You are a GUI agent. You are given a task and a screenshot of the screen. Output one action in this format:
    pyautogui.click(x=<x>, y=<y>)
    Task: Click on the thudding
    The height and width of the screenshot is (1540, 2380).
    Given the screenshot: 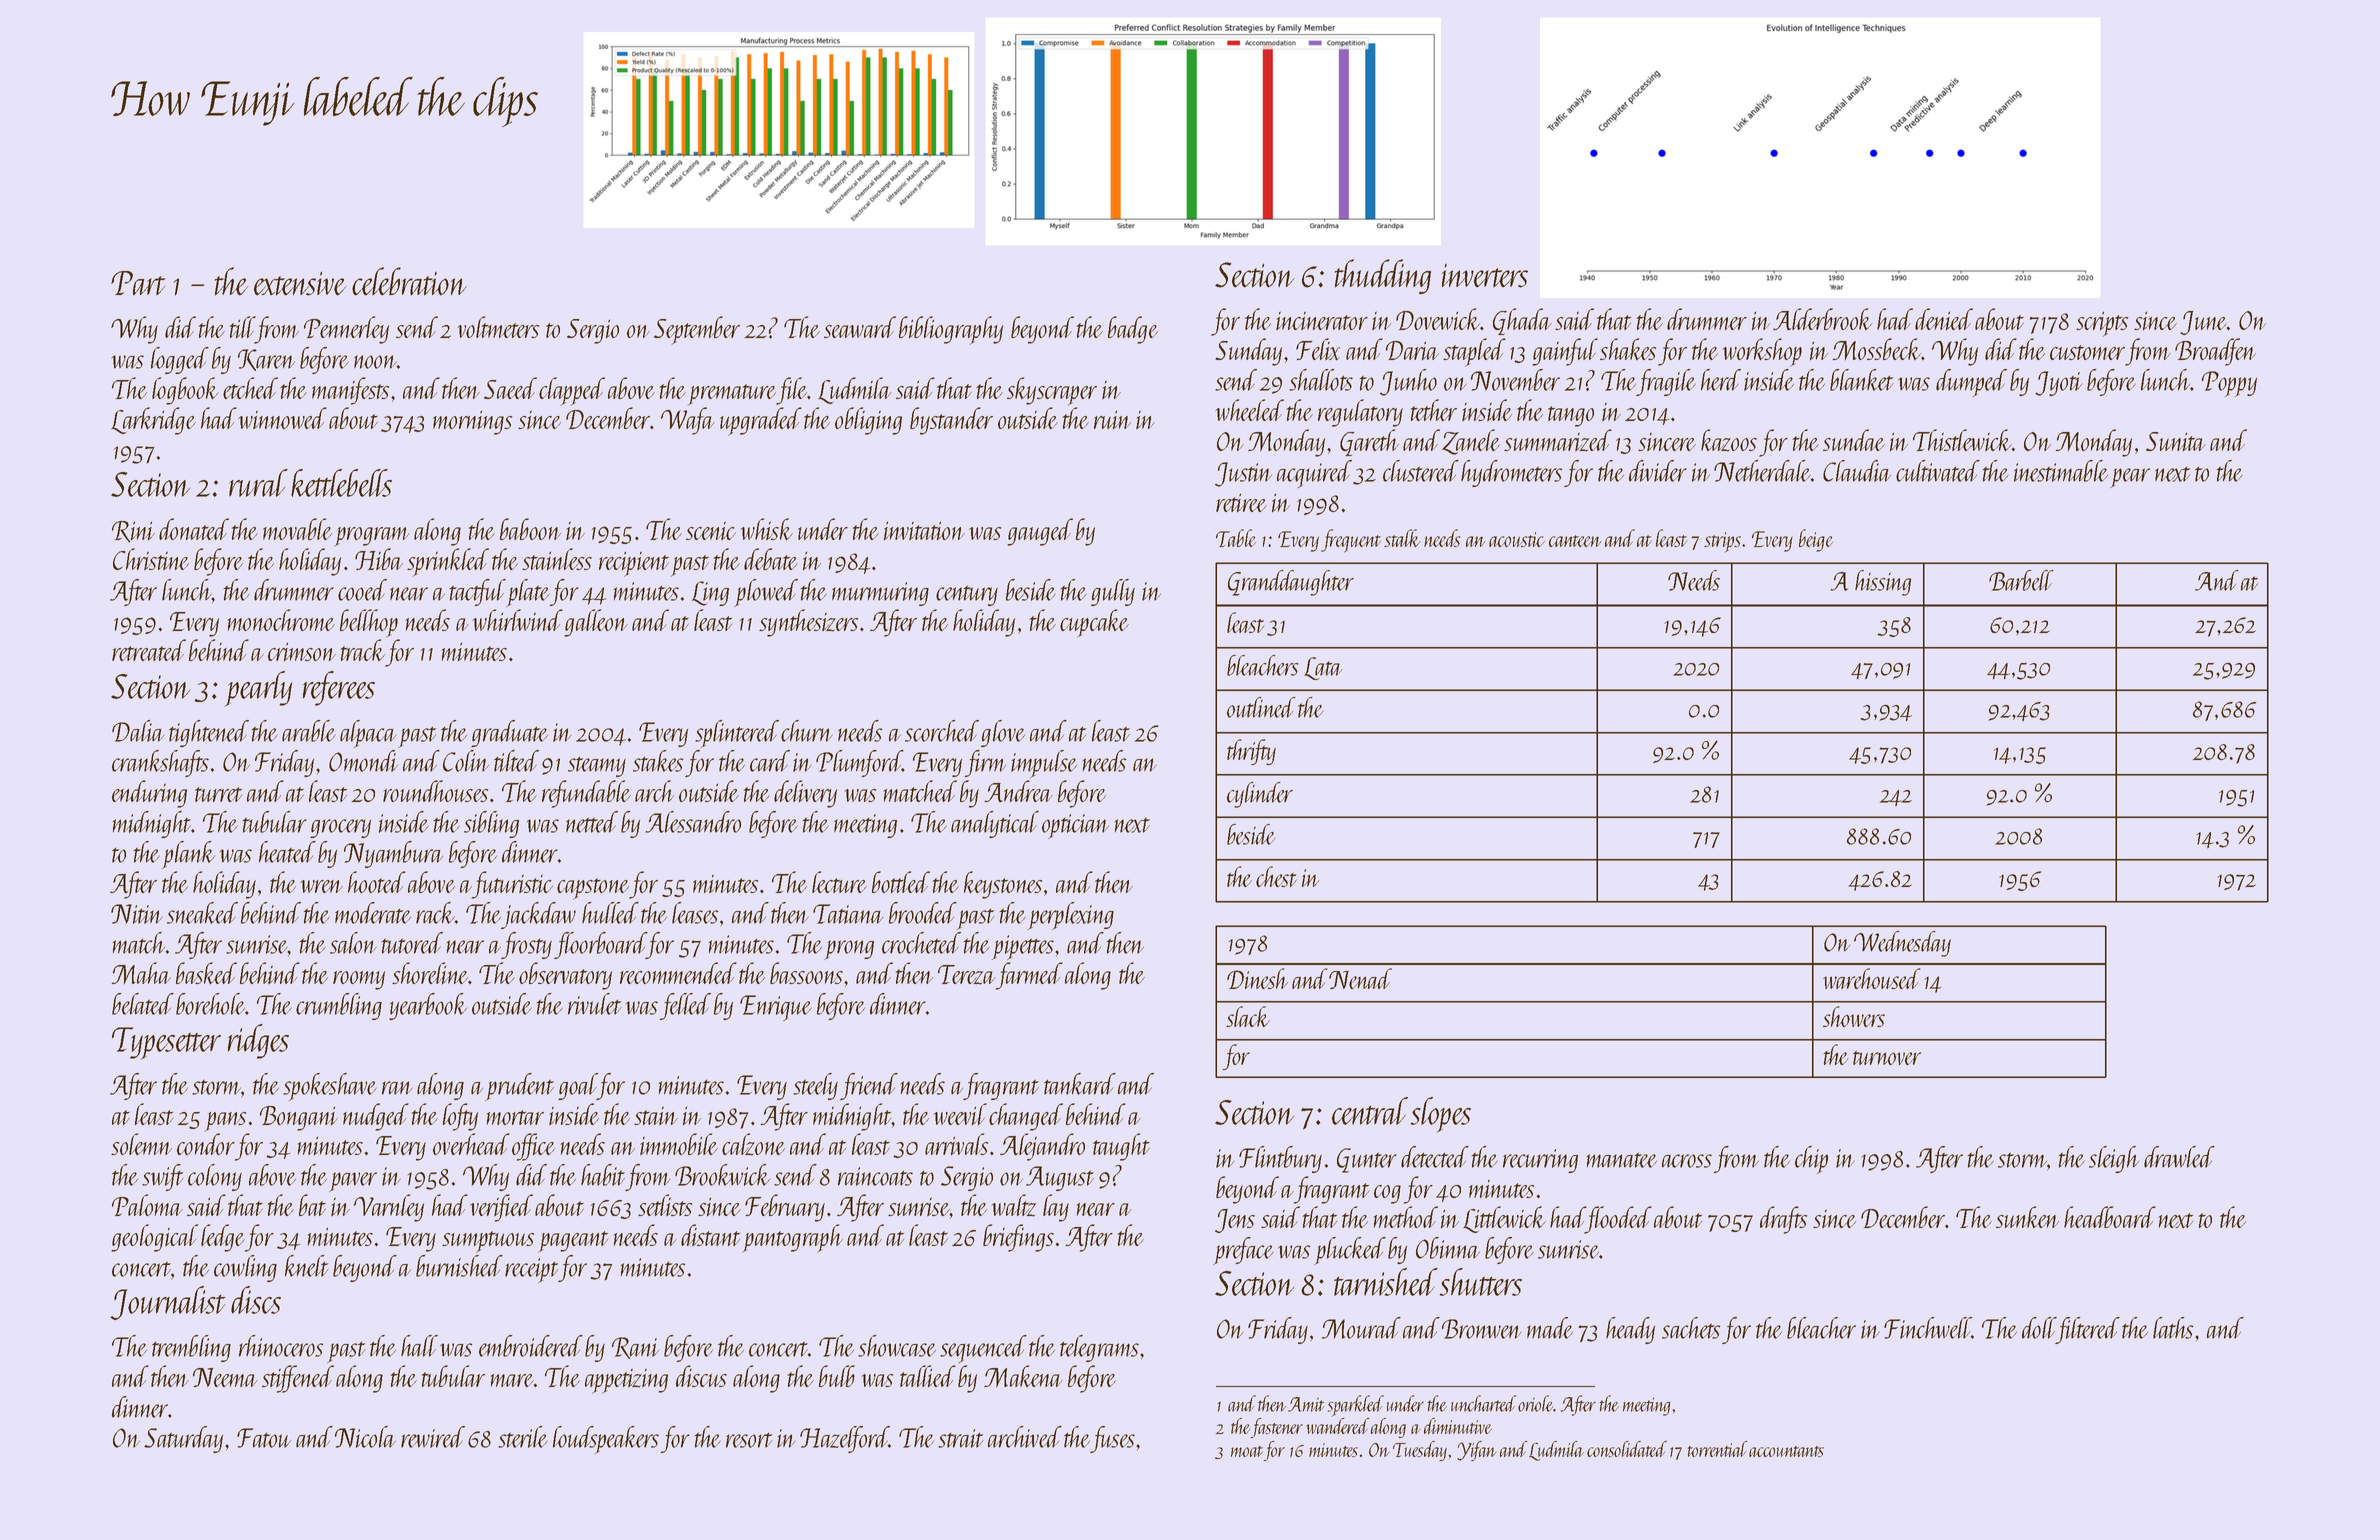 What is the action you would take?
    pyautogui.click(x=1383, y=276)
